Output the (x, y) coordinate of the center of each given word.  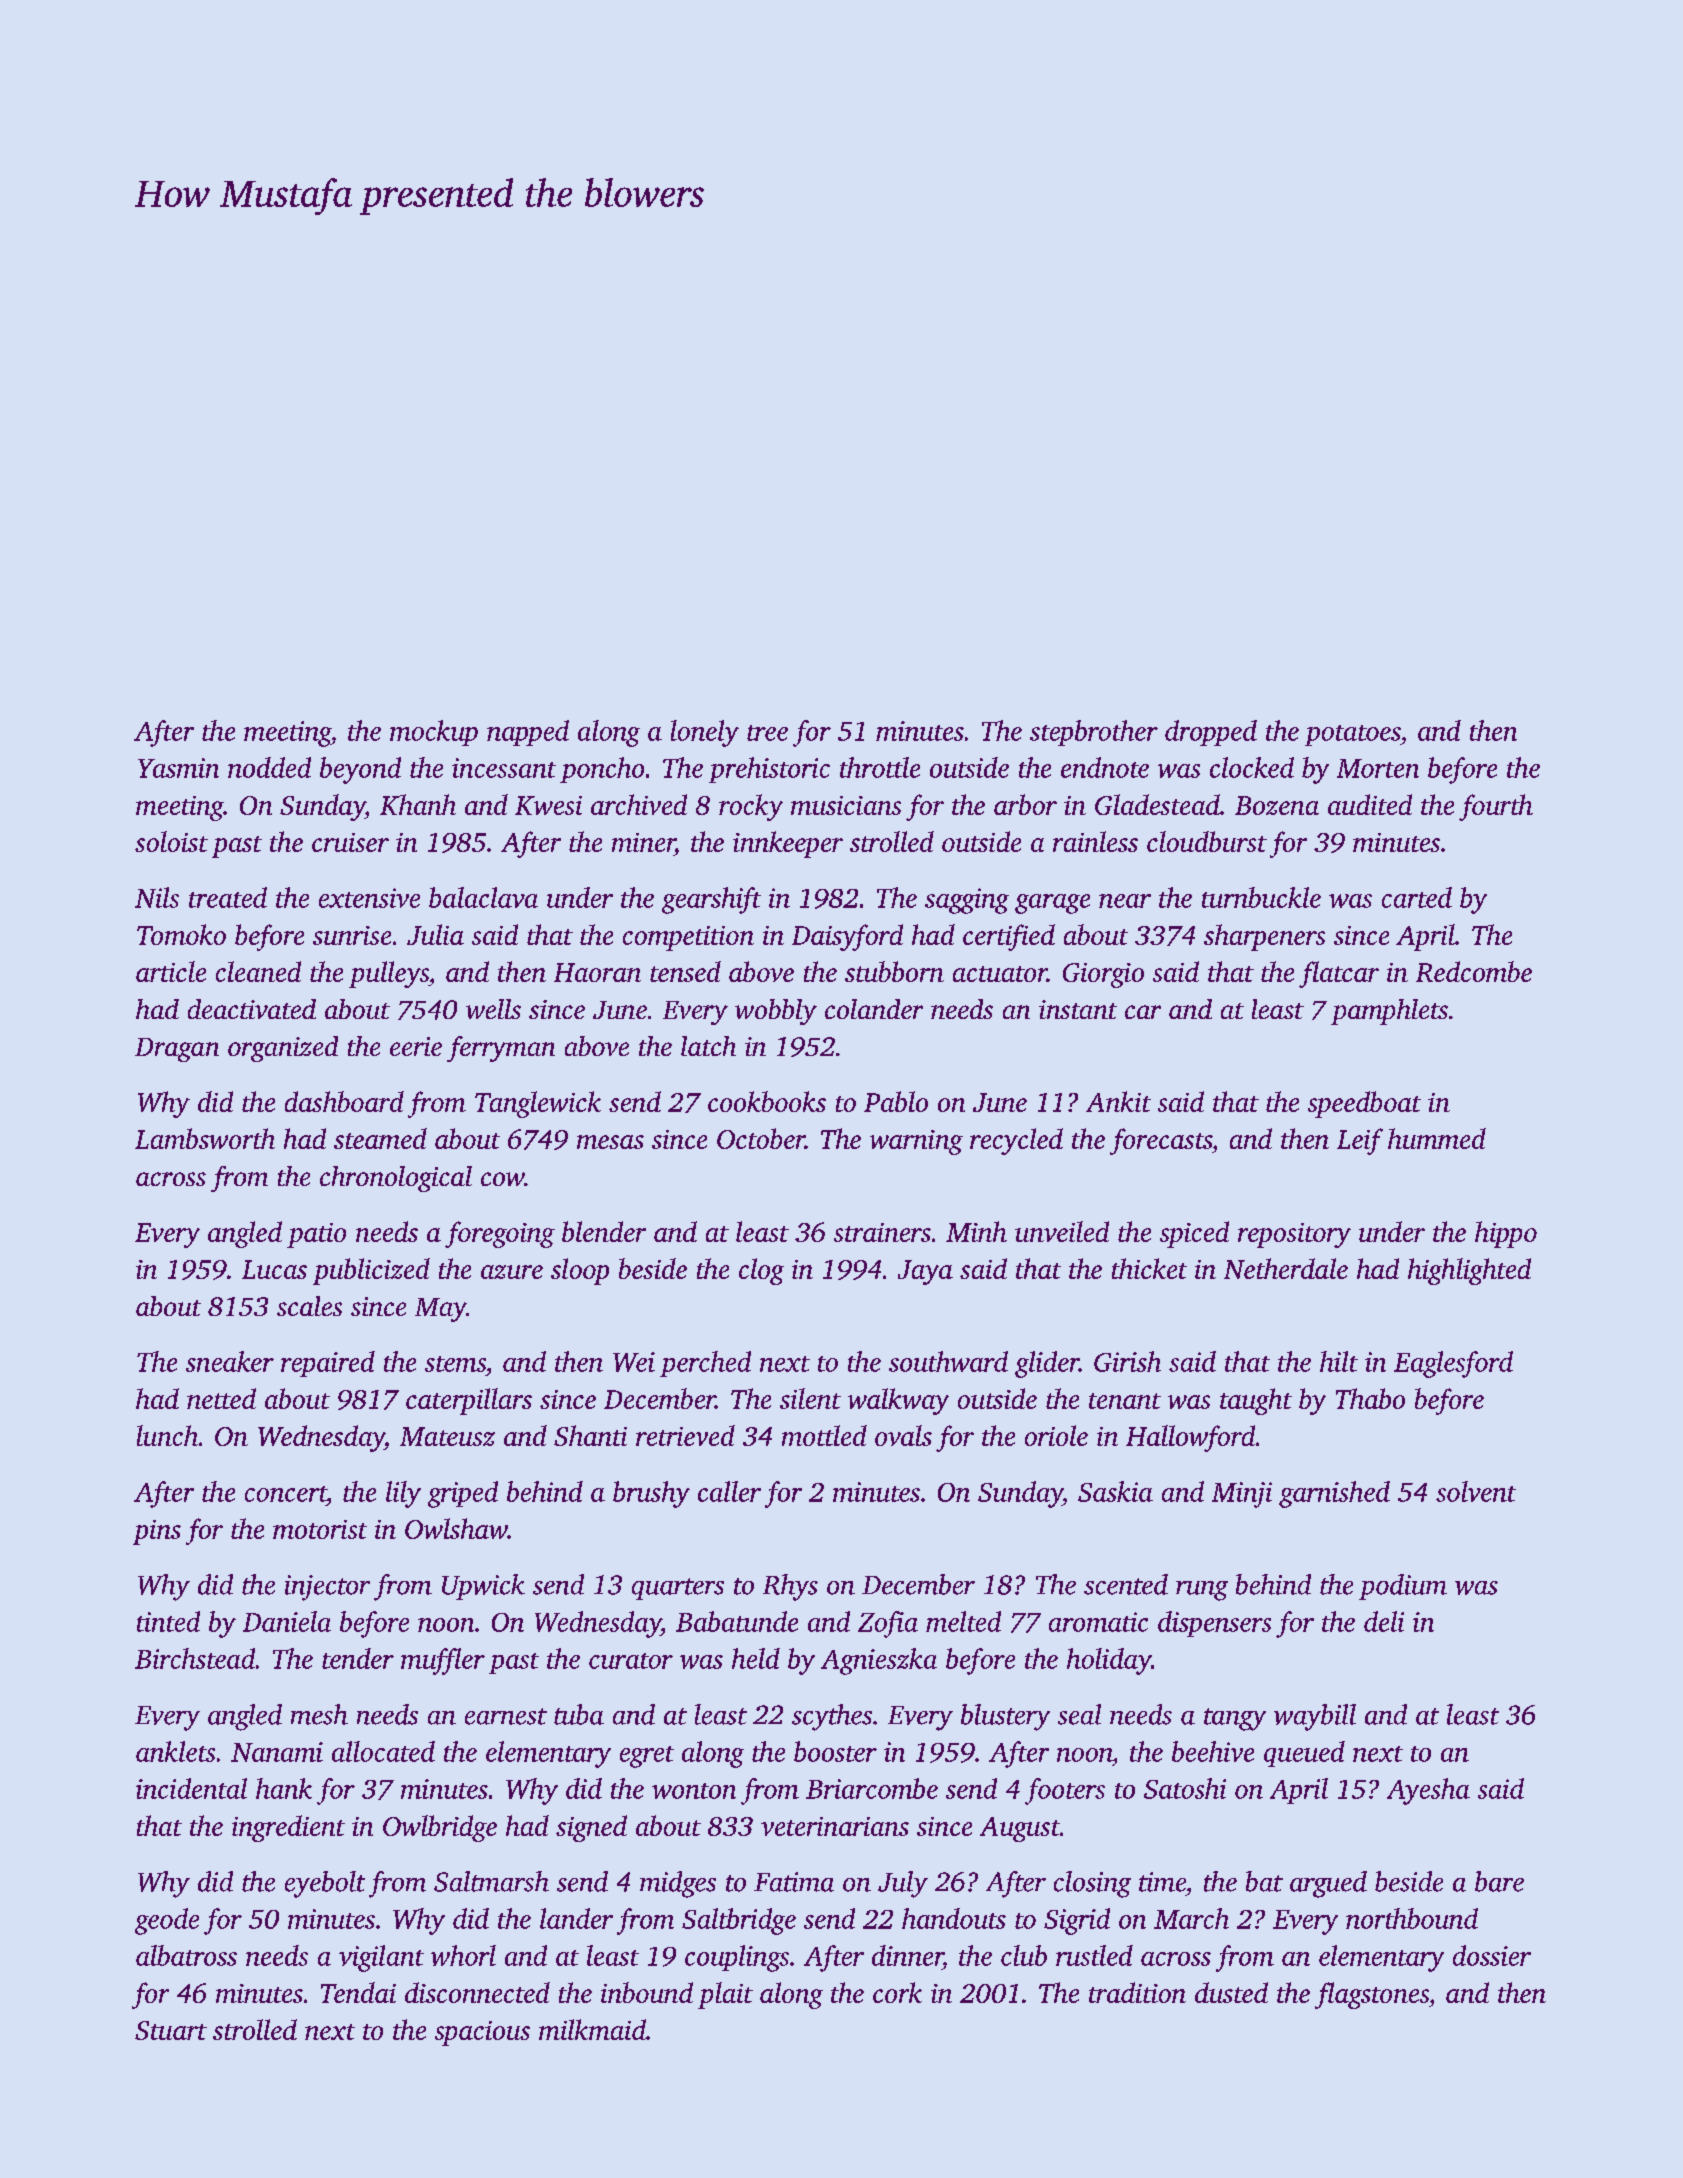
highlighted (1469, 1271)
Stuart (171, 2030)
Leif (1360, 1141)
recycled (1016, 1141)
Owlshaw (456, 1528)
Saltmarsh (491, 1881)
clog (761, 1271)
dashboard (344, 1101)
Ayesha (1428, 1791)
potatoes (1352, 735)
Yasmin (178, 768)
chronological (396, 1179)
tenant (1125, 1401)
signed (591, 1828)
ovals (903, 1435)
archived (639, 804)
